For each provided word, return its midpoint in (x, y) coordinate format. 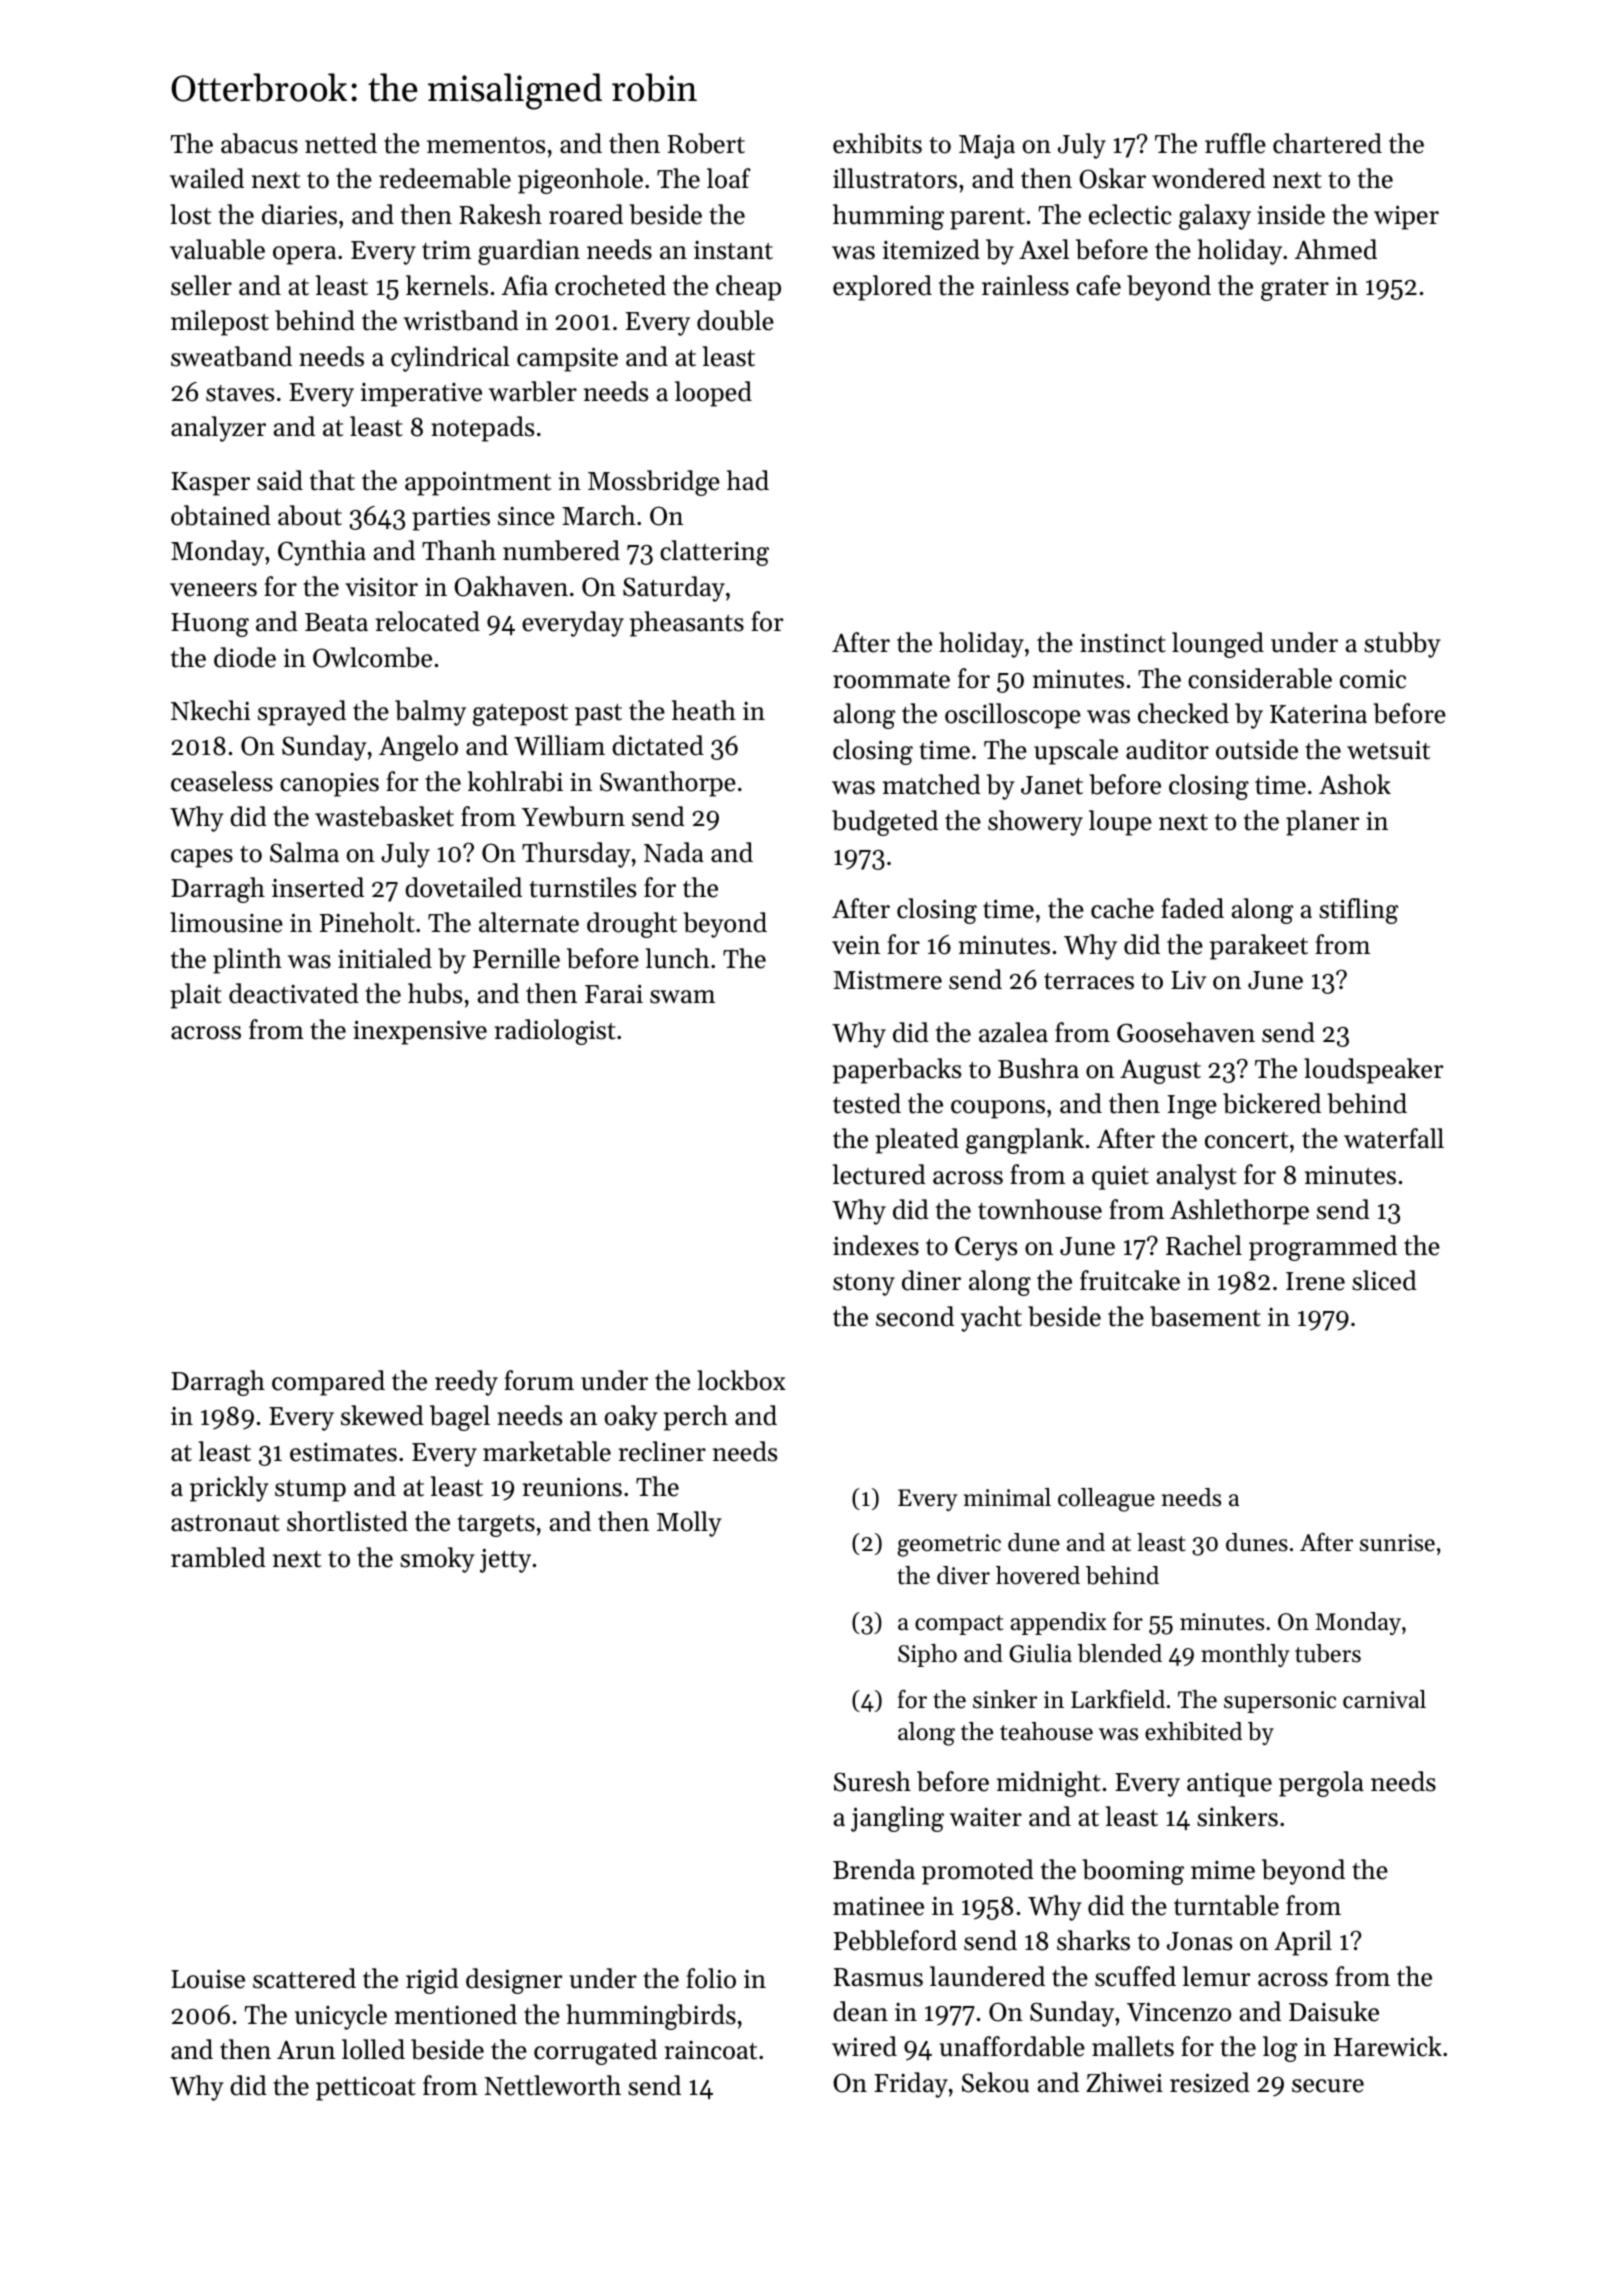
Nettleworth (553, 2085)
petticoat (366, 2088)
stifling (1358, 911)
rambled (218, 1557)
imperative (421, 395)
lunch (678, 958)
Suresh (872, 1781)
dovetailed (463, 887)
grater (1295, 290)
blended (1120, 1653)
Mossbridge (654, 483)
